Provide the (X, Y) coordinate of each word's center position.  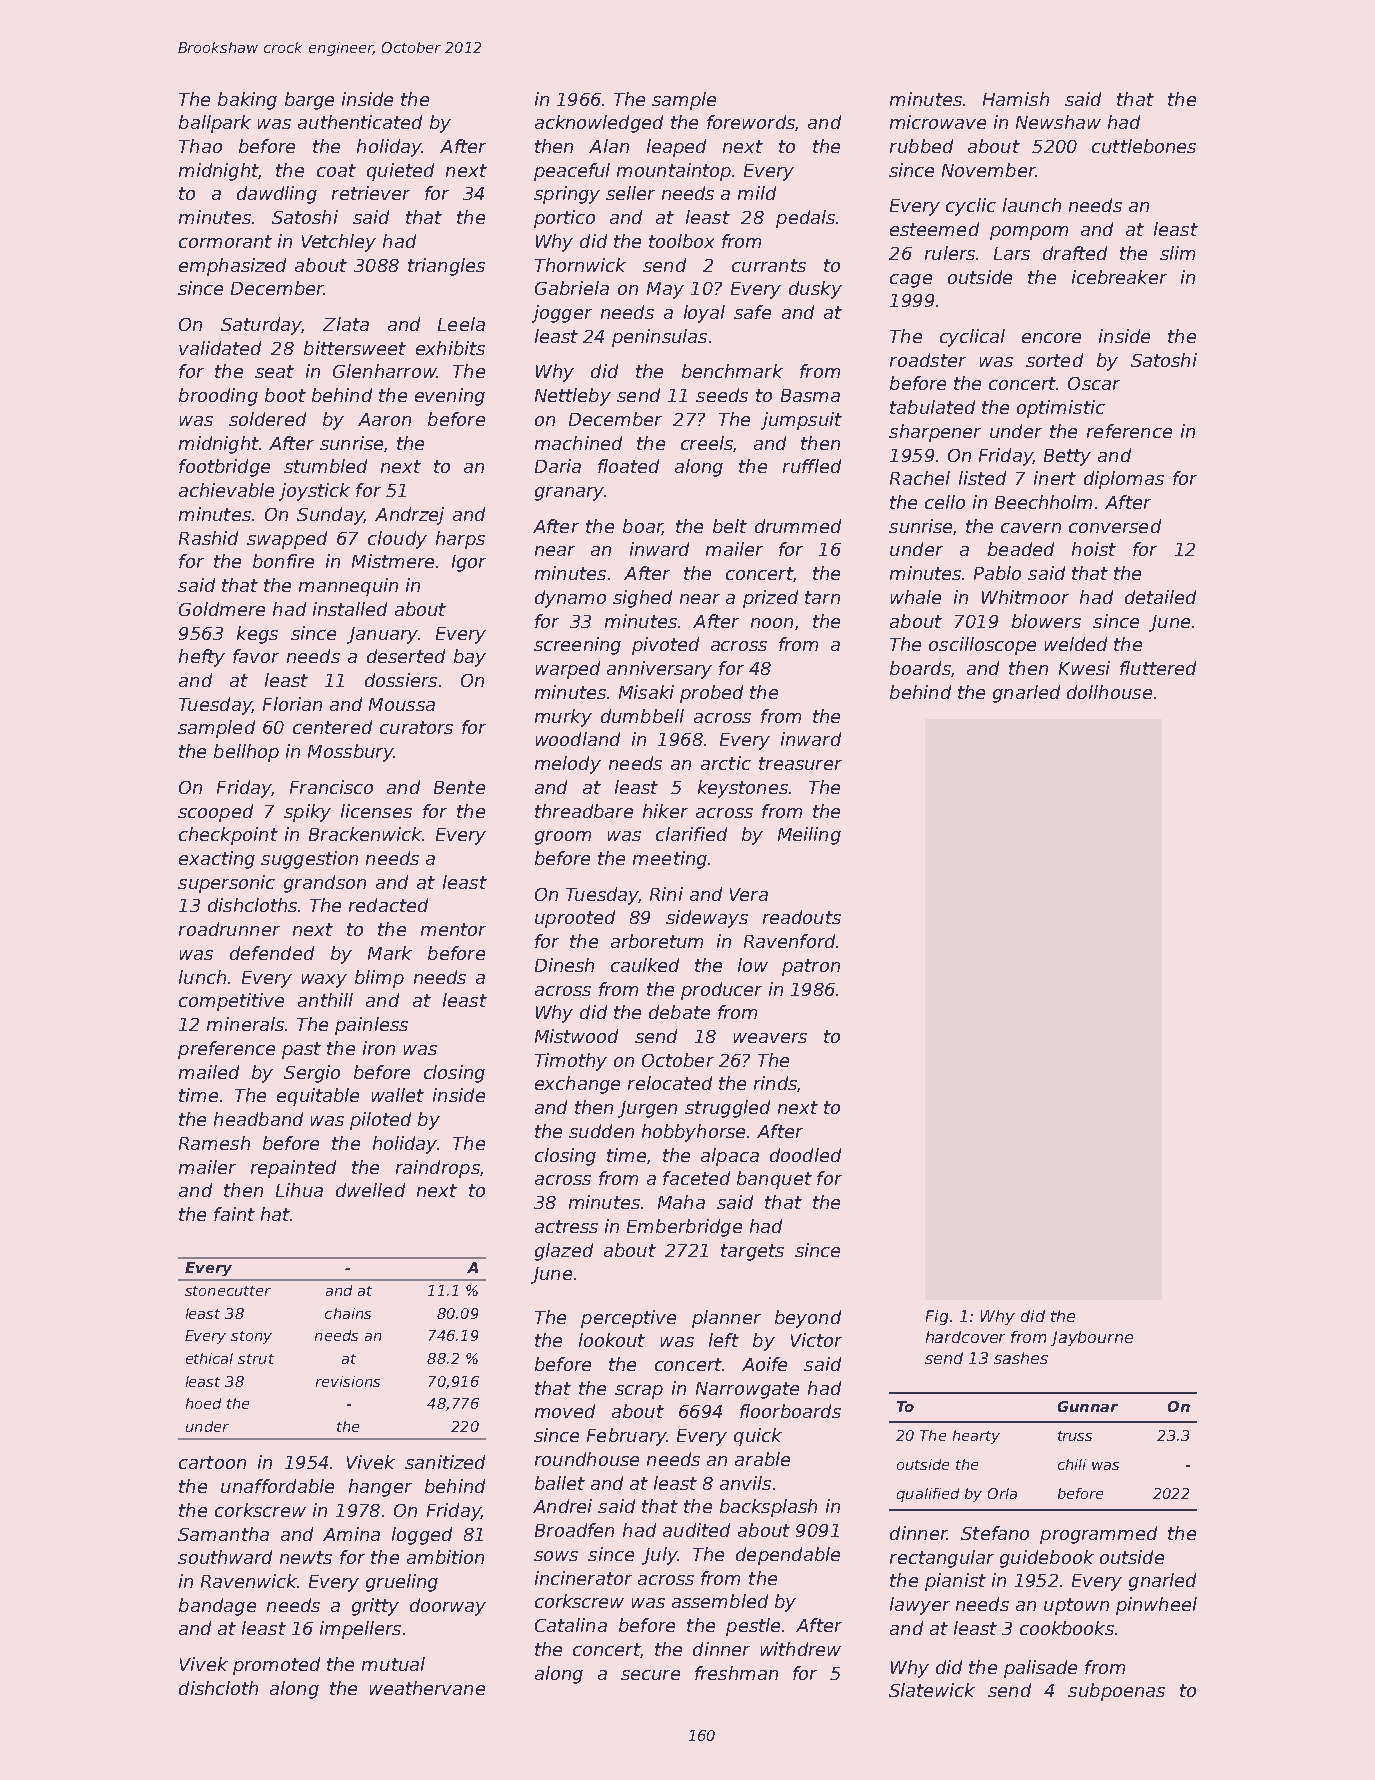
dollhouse (1109, 692)
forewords (751, 122)
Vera (749, 894)
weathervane (427, 1688)
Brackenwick (365, 834)
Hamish (1016, 99)
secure (650, 1675)
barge (309, 101)
